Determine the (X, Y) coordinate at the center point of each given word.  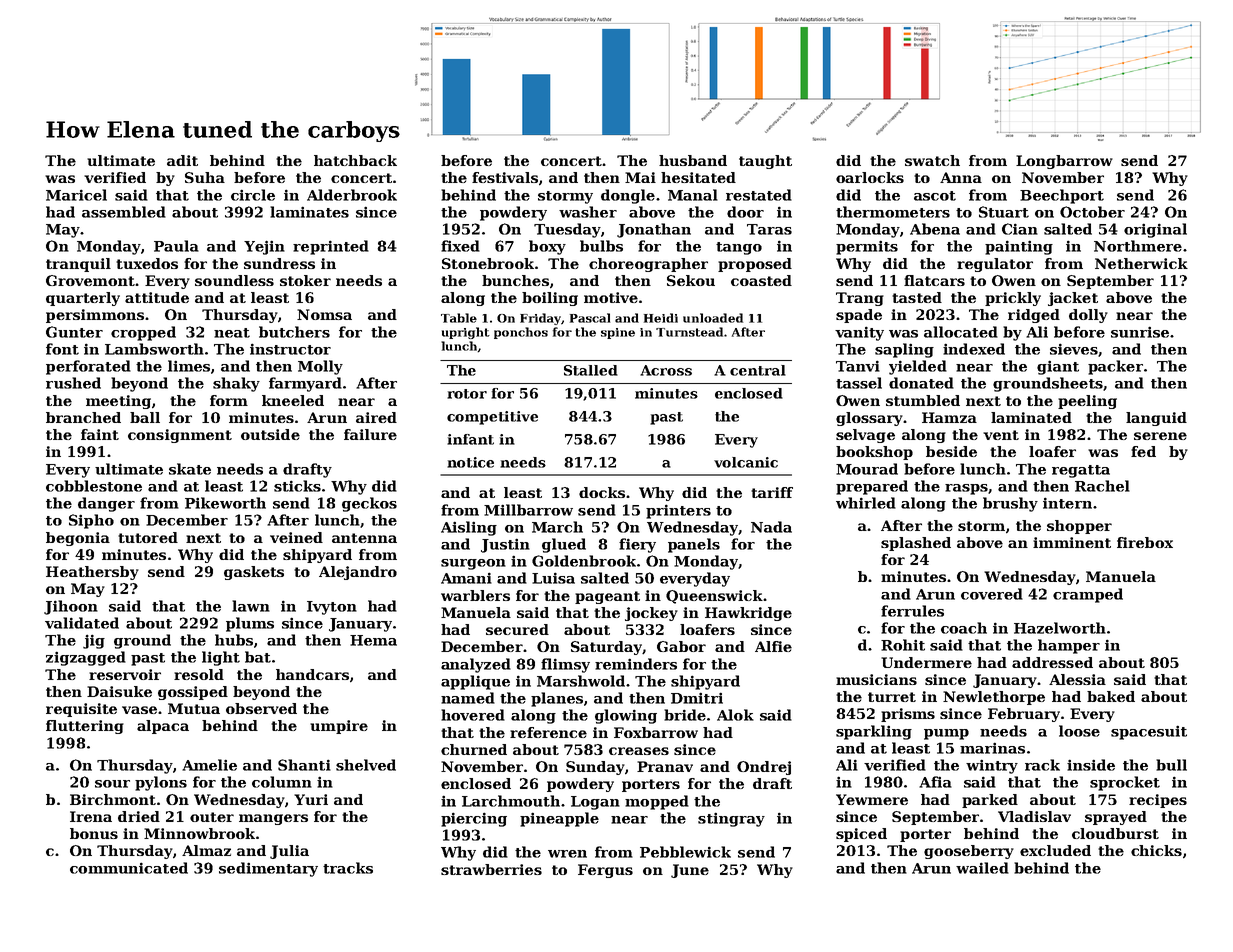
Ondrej (764, 768)
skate (190, 469)
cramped (1088, 595)
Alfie (773, 646)
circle (253, 195)
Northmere (1138, 246)
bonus (94, 833)
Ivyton (332, 608)
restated (759, 195)
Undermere (926, 662)
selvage (865, 436)
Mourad (867, 469)
